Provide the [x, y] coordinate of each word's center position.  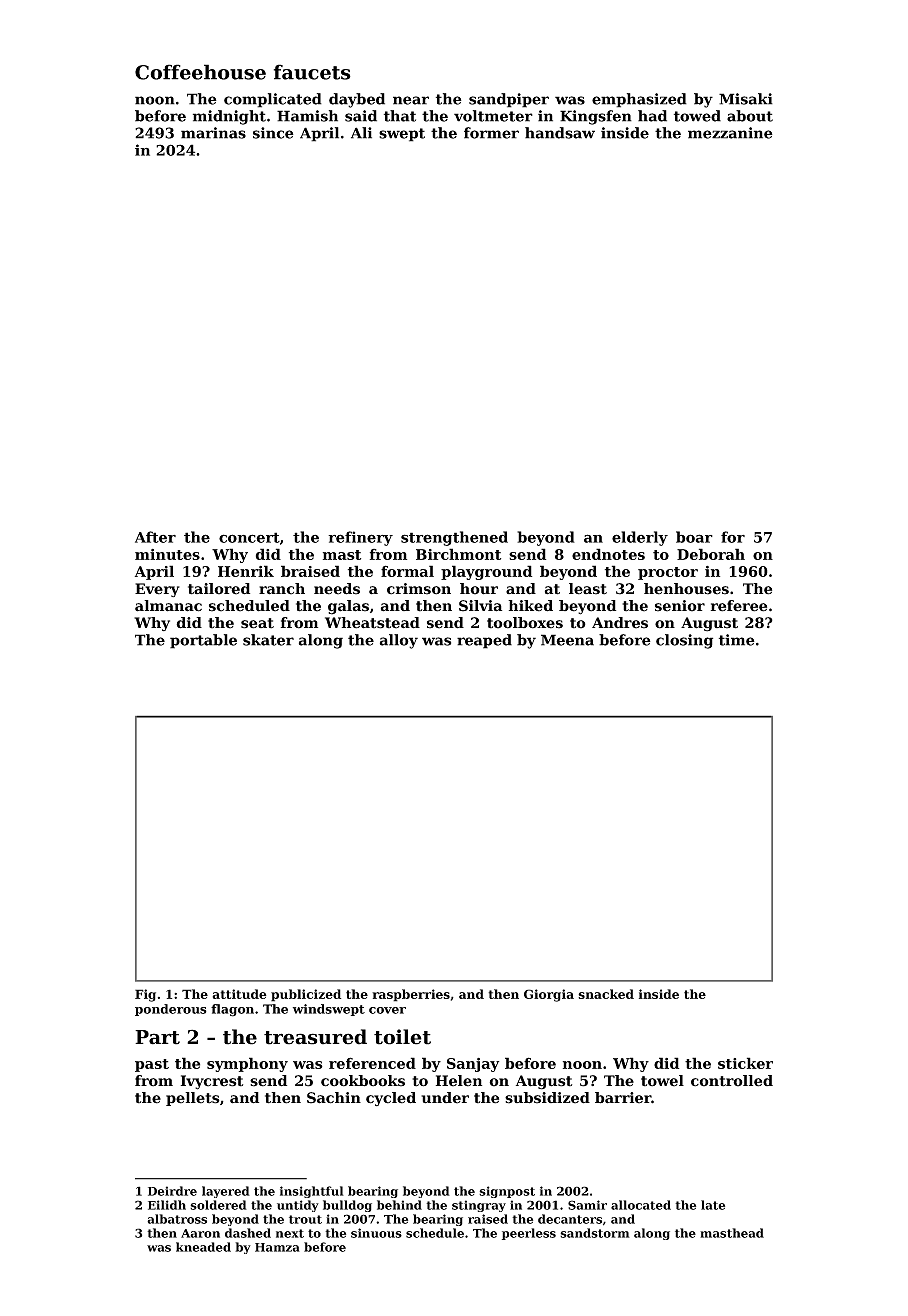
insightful [312, 1192]
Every [157, 590]
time [737, 640]
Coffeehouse [200, 72]
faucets [312, 72]
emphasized [639, 100]
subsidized [547, 1098]
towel [662, 1081]
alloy [399, 641]
